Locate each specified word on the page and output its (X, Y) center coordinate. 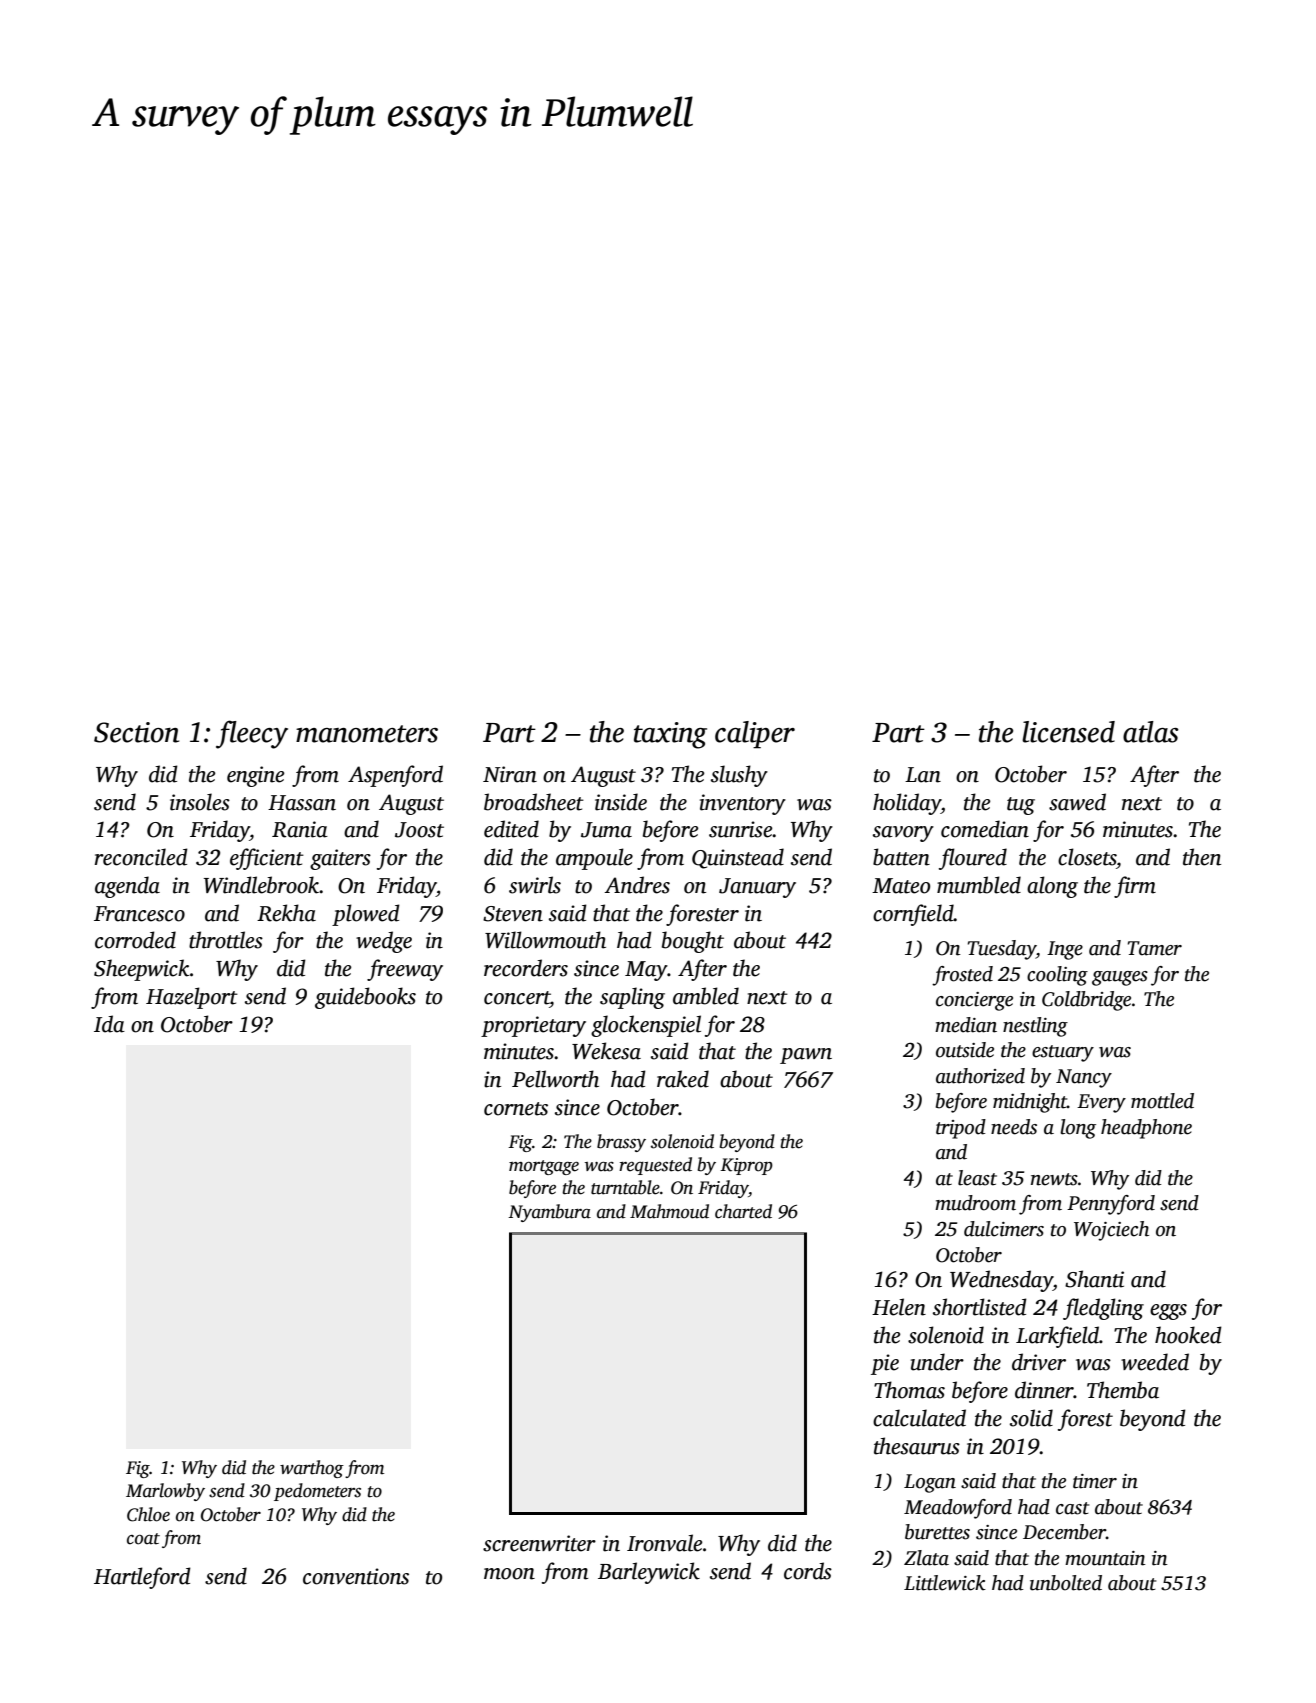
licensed (1068, 732)
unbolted (1066, 1583)
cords (808, 1571)
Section (136, 732)
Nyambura (549, 1213)
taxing (670, 735)
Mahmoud (669, 1211)
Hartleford (142, 1578)
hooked (1188, 1335)
